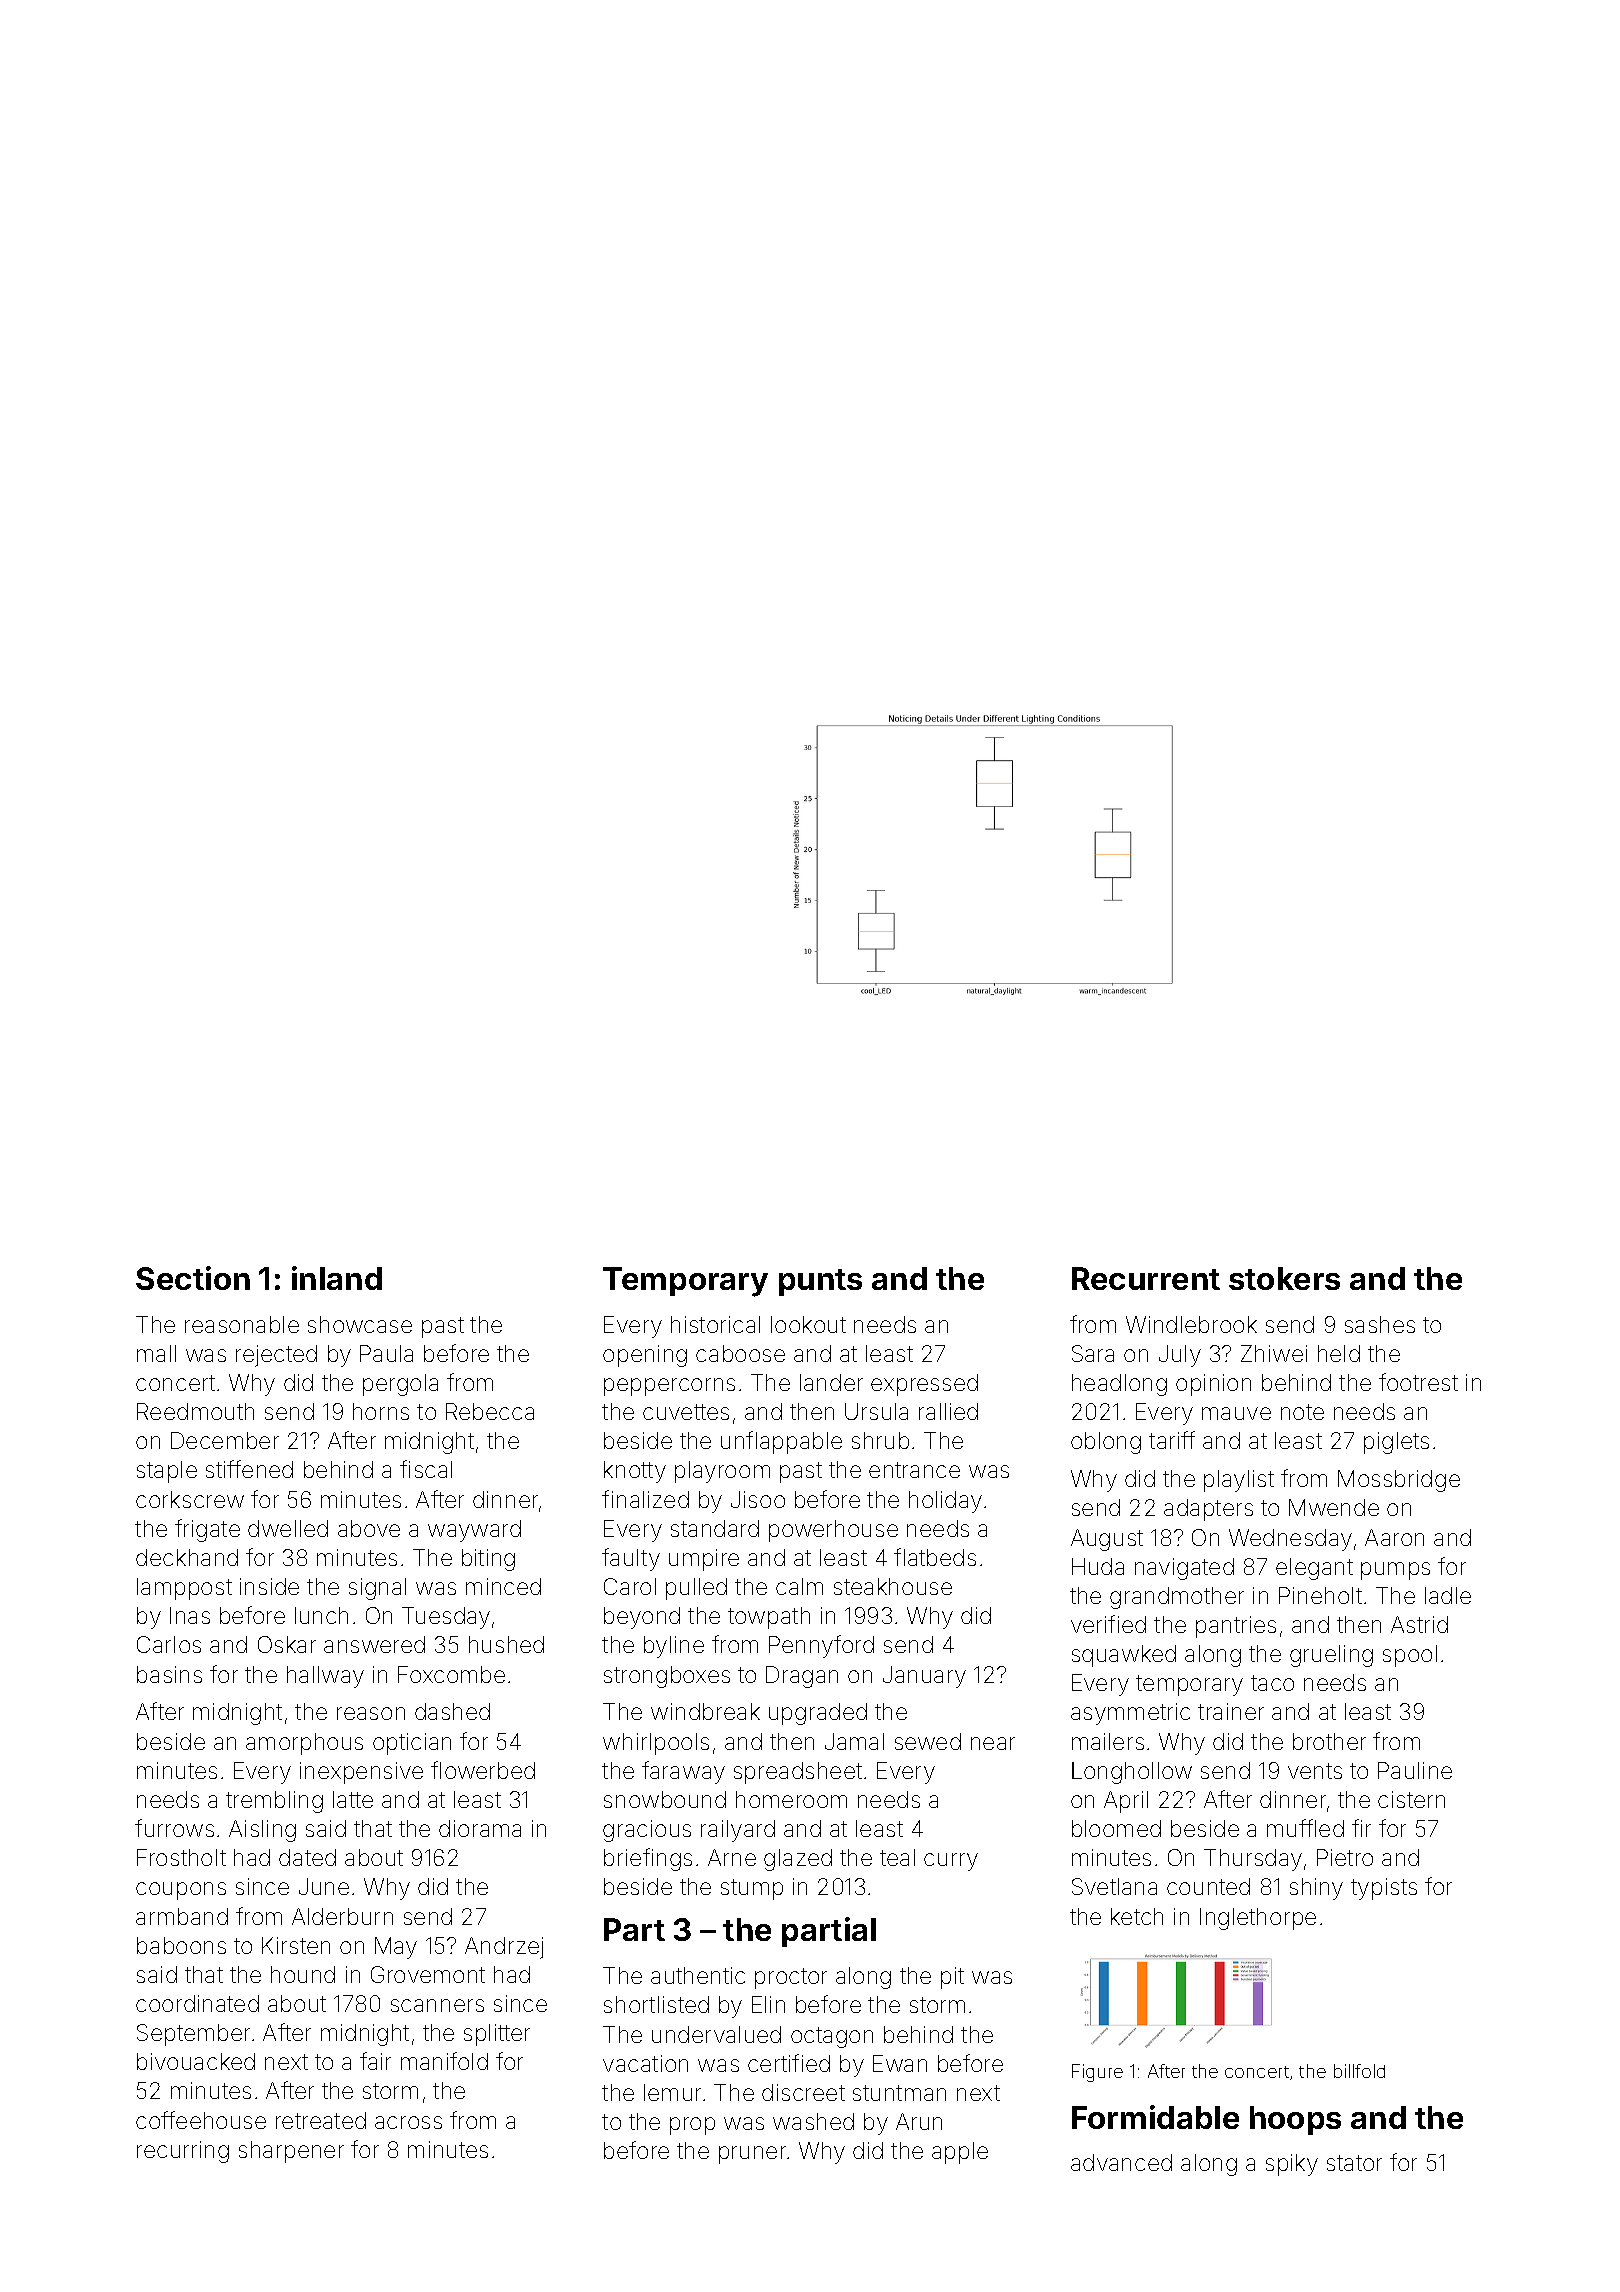  What do you see at coordinates (1394, 1537) in the screenshot?
I see `Aaron` at bounding box center [1394, 1537].
